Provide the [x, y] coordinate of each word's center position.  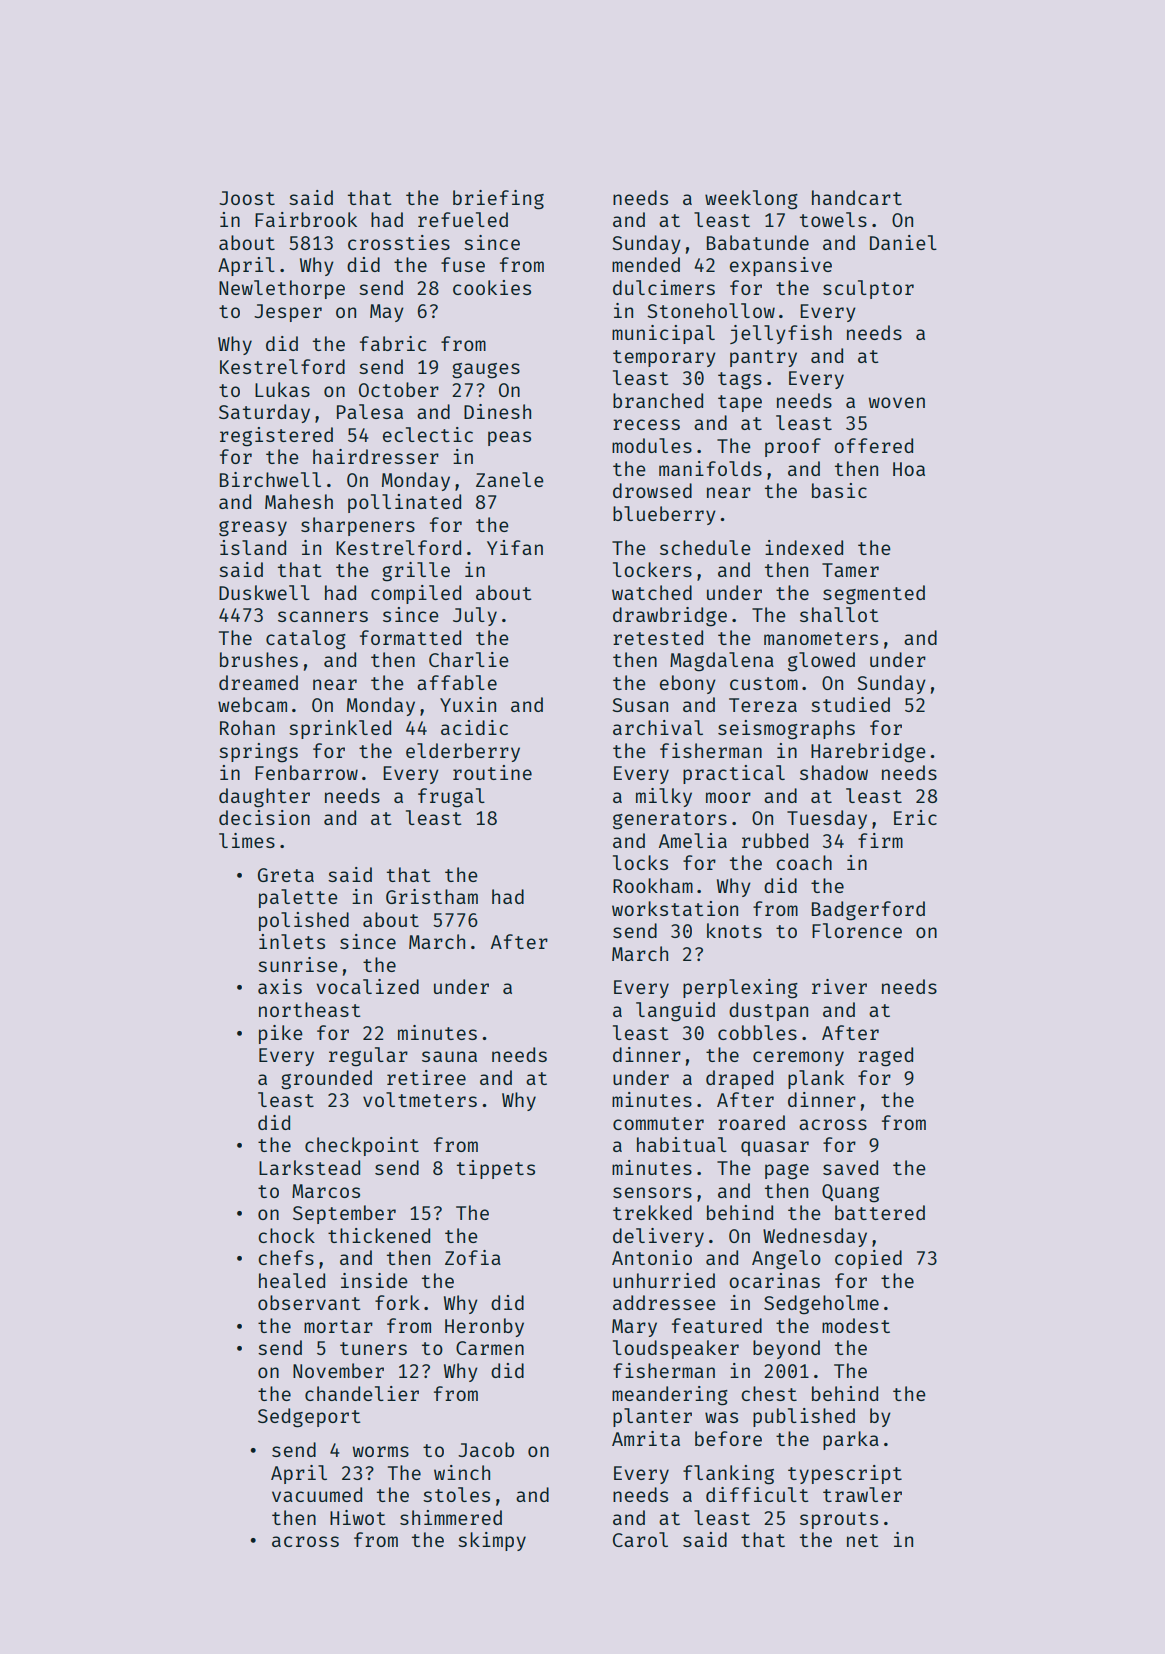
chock [286, 1235]
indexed [804, 547]
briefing [498, 200]
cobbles [757, 1032]
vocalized [367, 986]
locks [640, 862]
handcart [857, 197]
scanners [323, 616]
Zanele [510, 479]
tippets [496, 1169]
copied [868, 1259]
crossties [399, 242]
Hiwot [358, 1517]
